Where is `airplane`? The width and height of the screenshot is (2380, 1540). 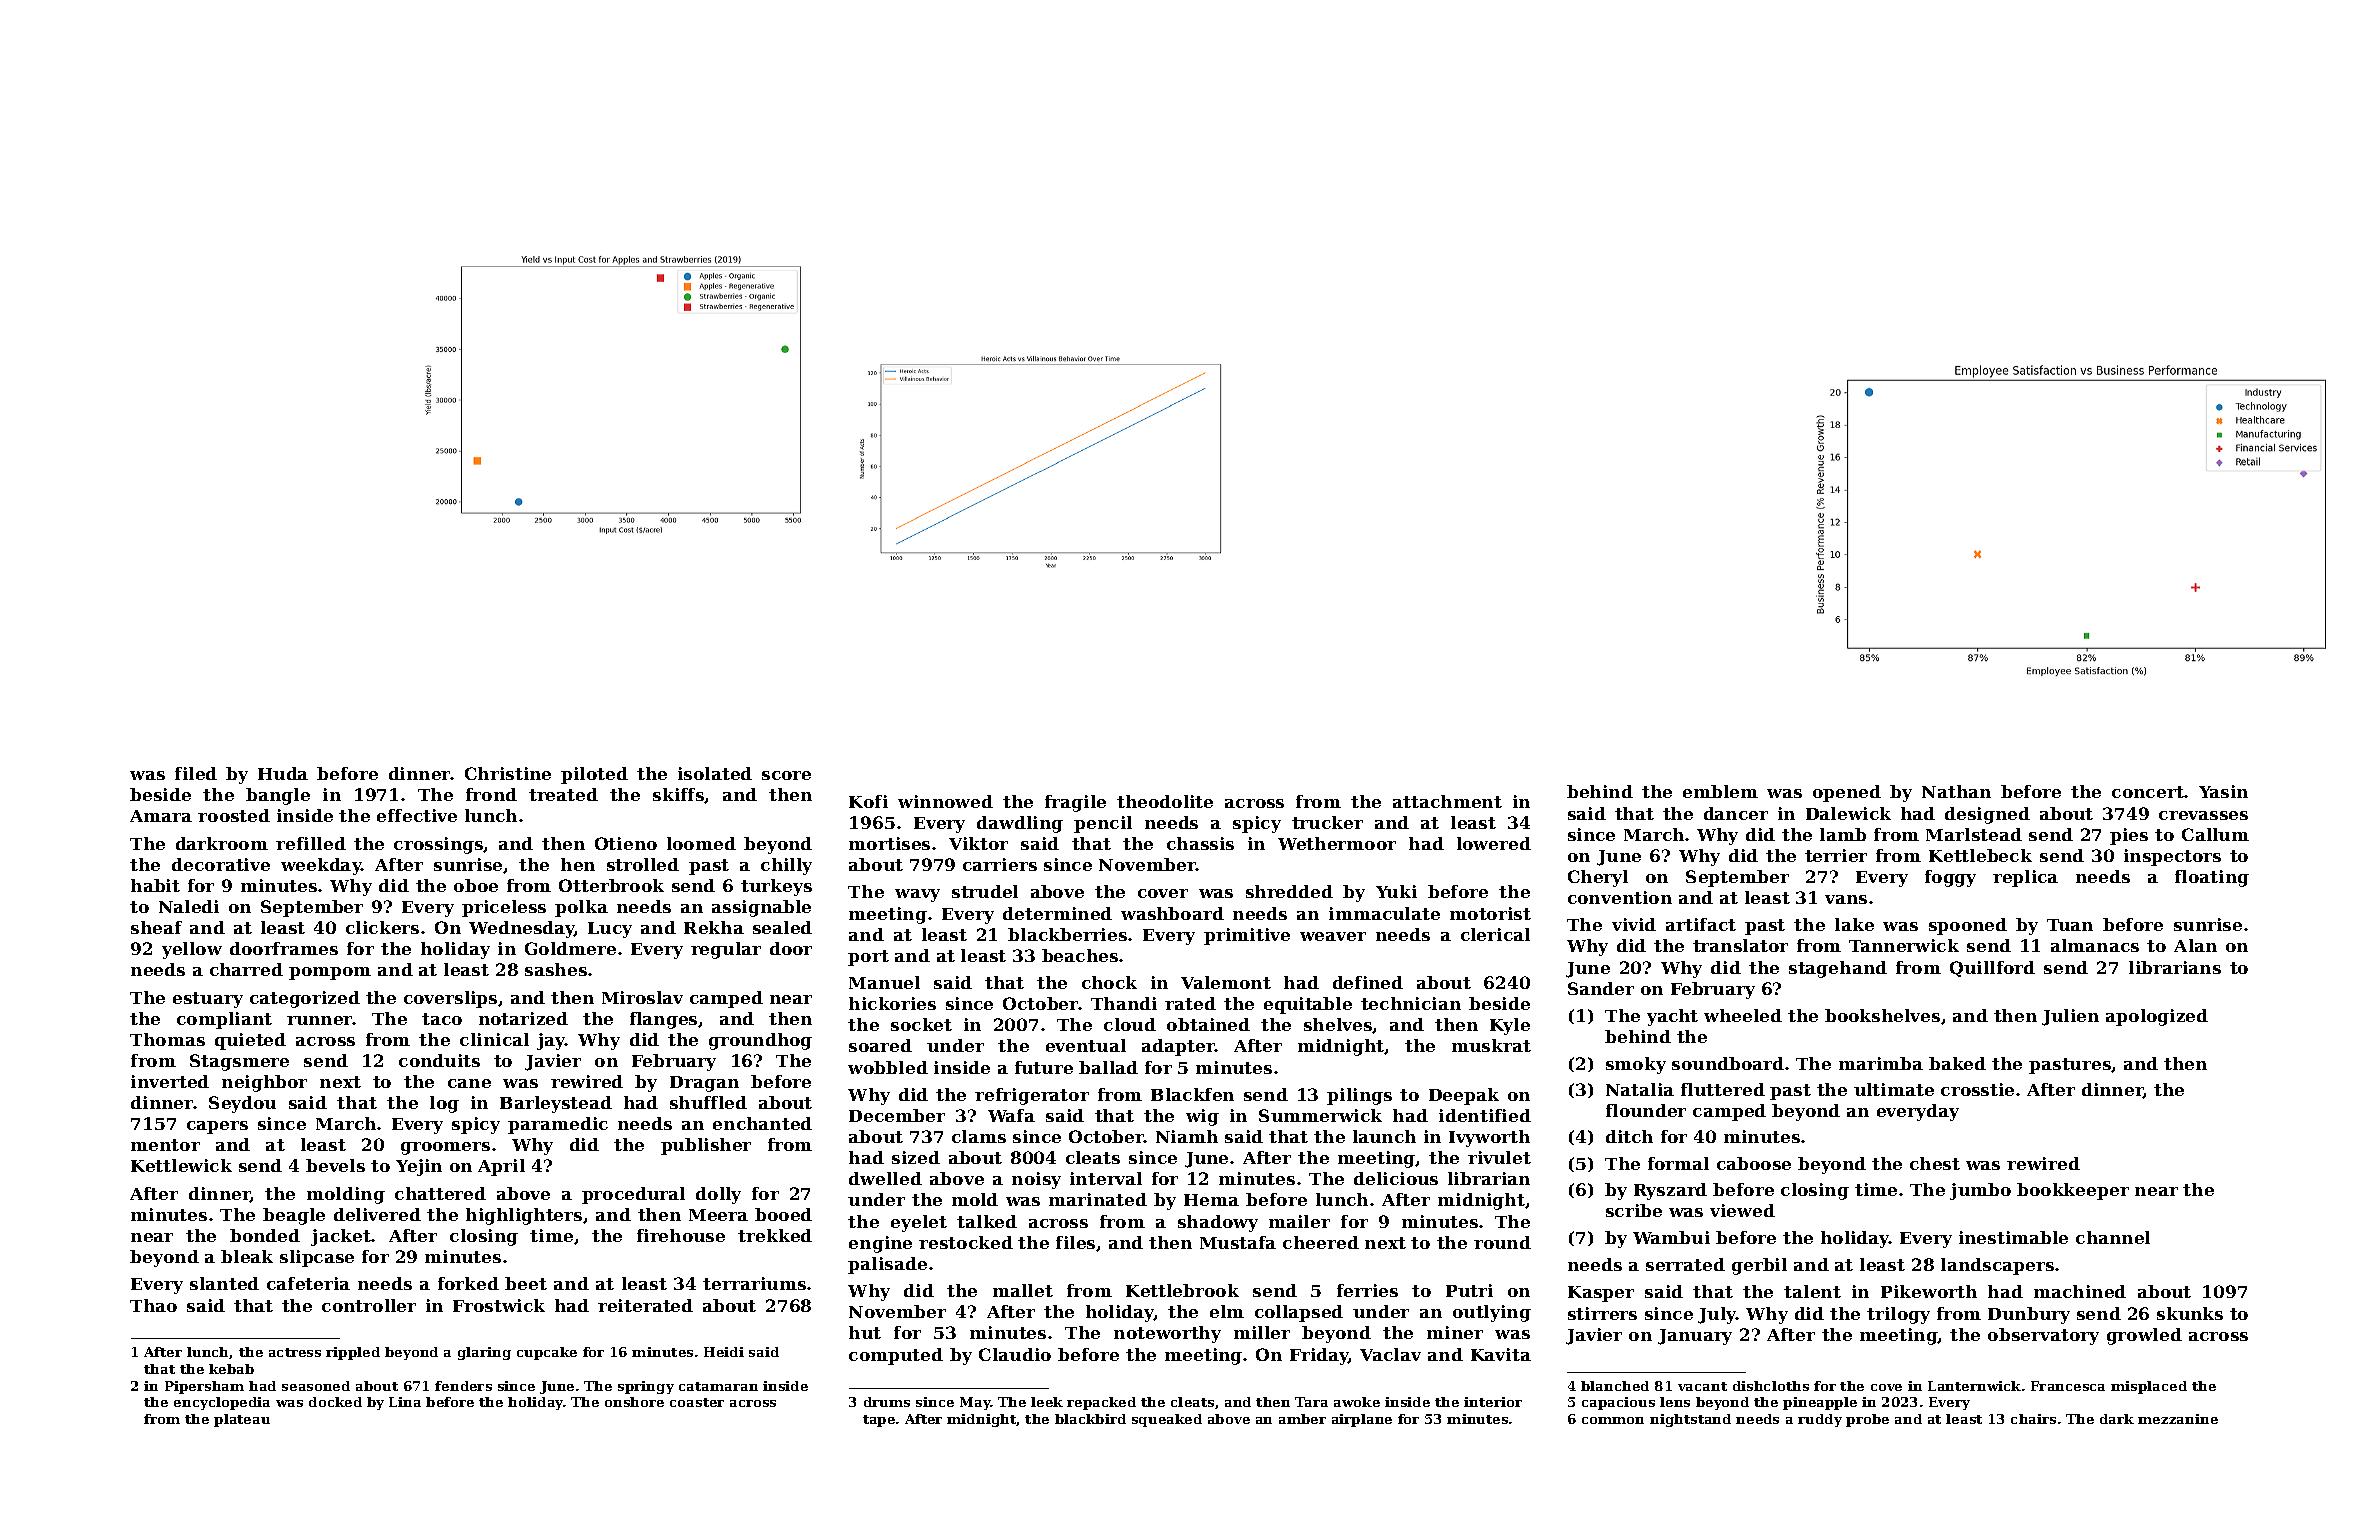 airplane is located at coordinates (1362, 1420).
